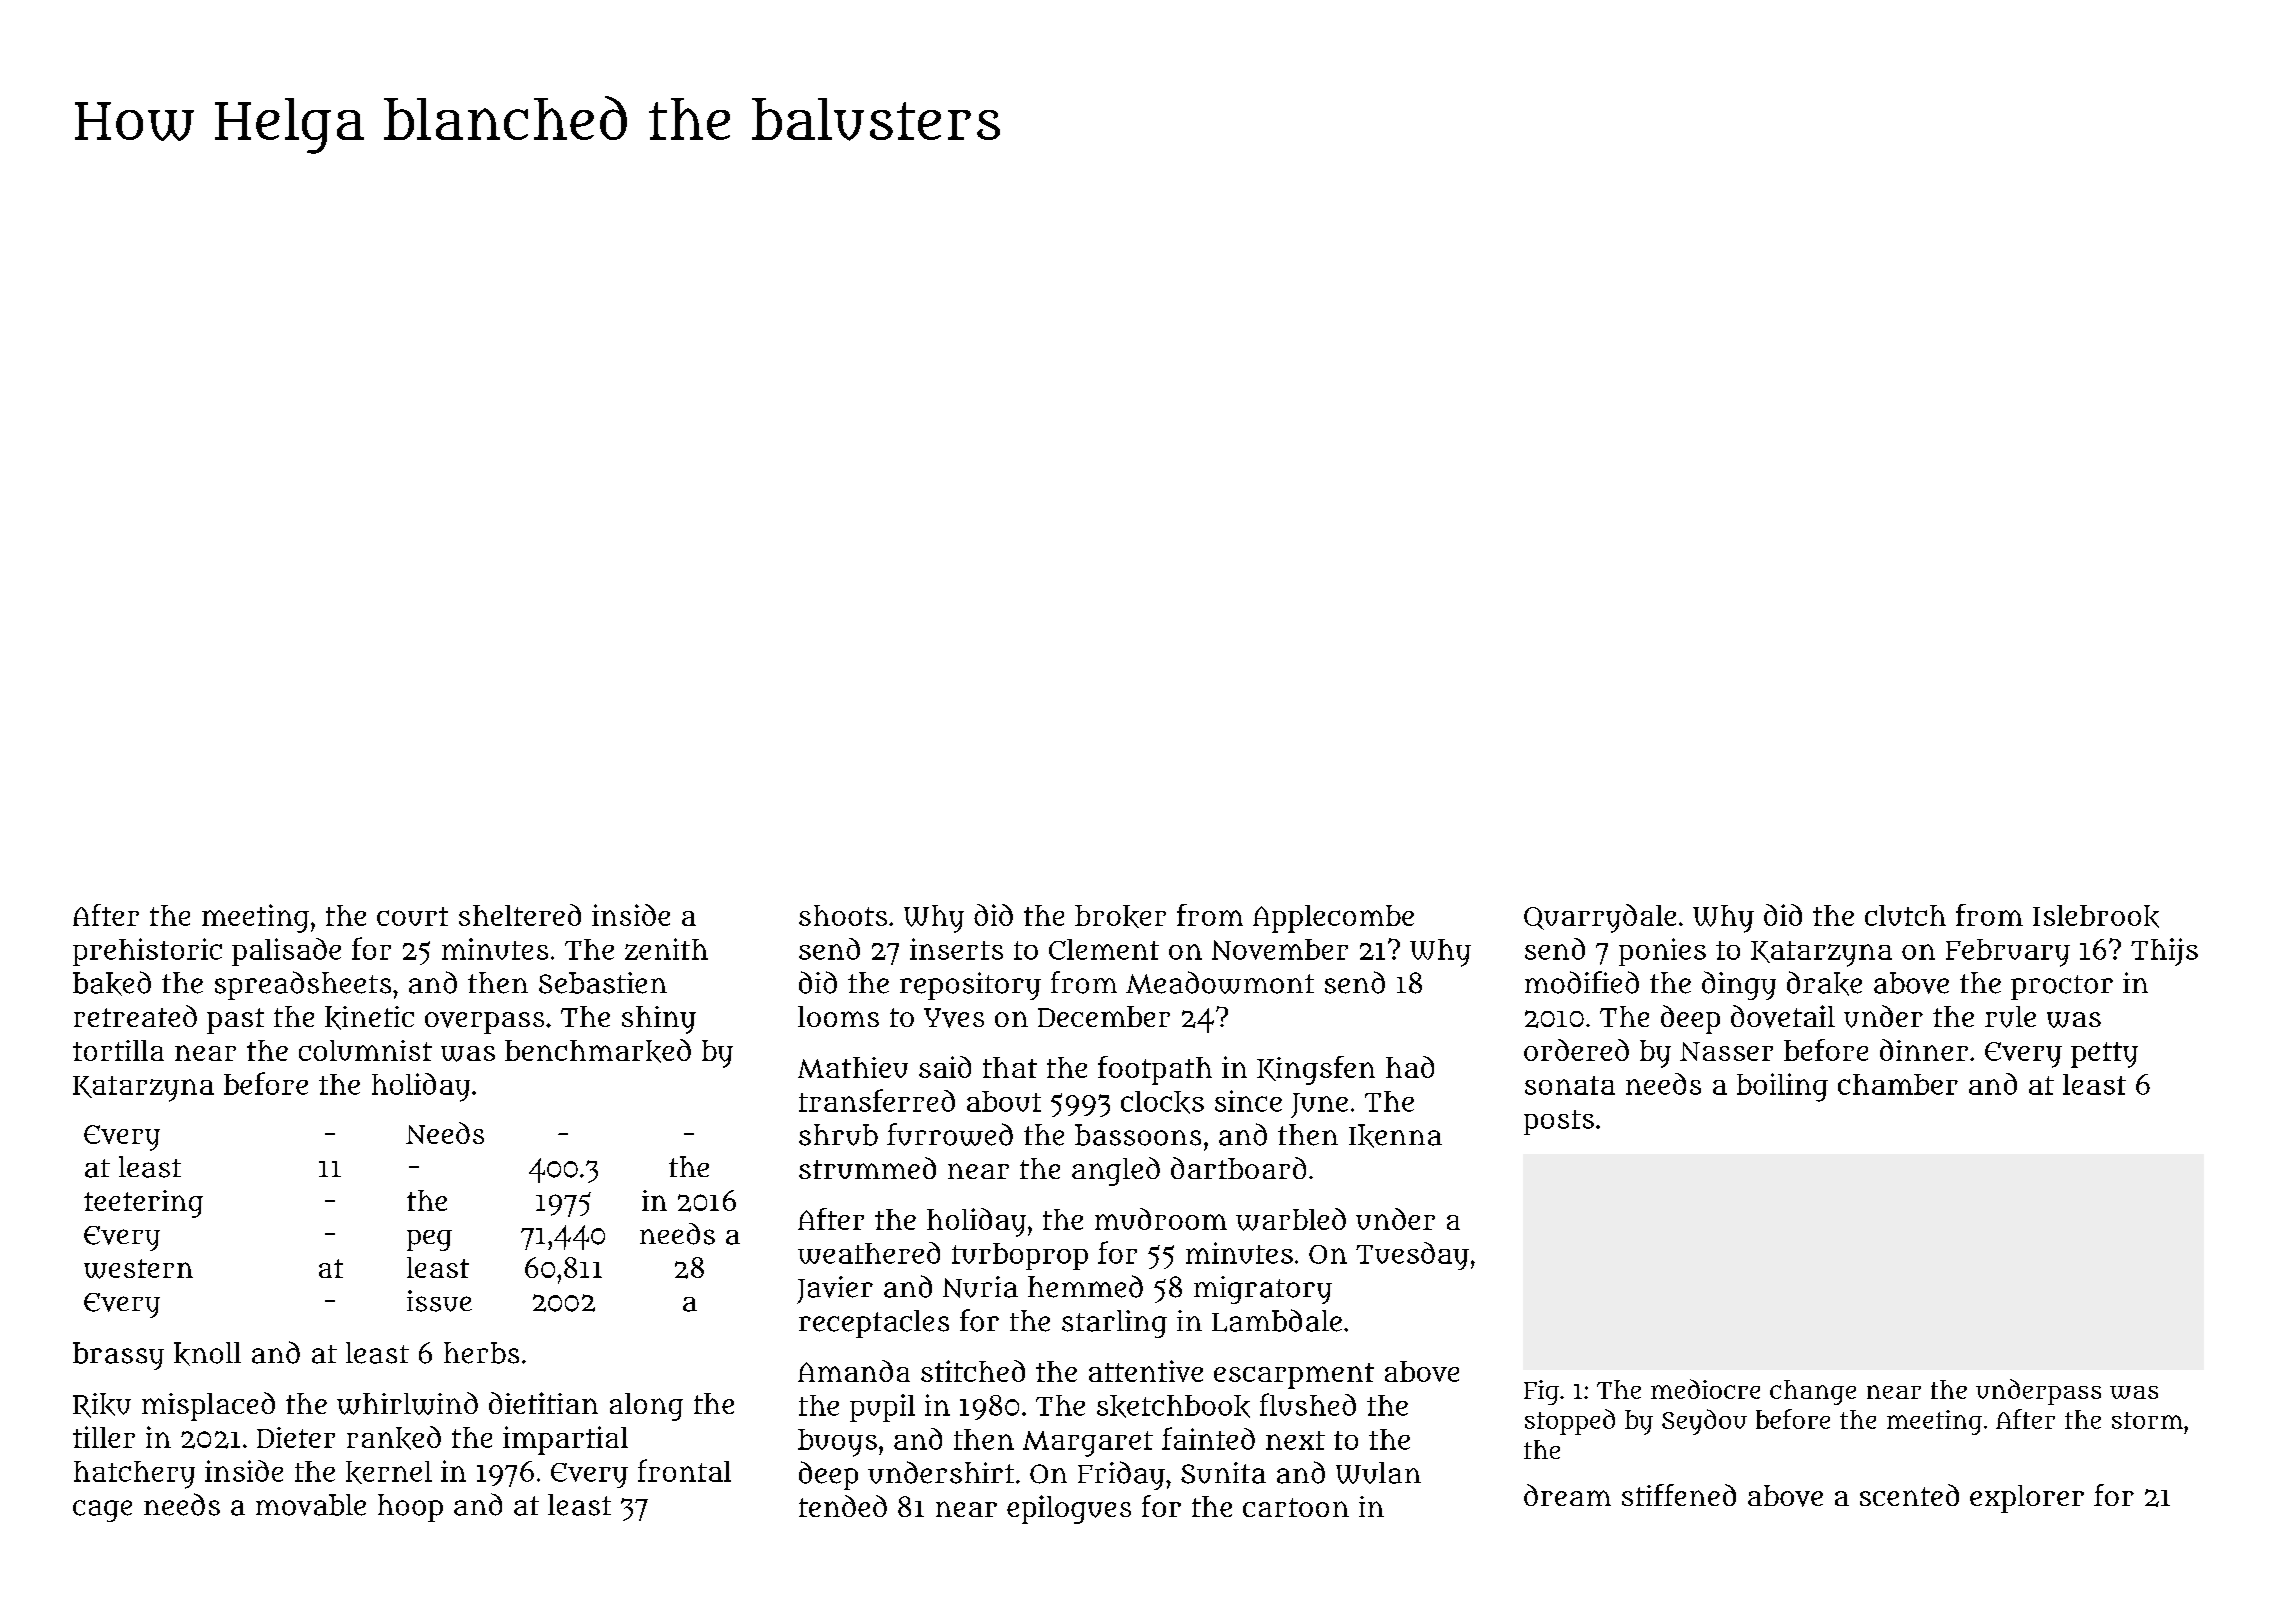 This screenshot has height=1609, width=2276. I want to click on shrub, so click(838, 1135).
